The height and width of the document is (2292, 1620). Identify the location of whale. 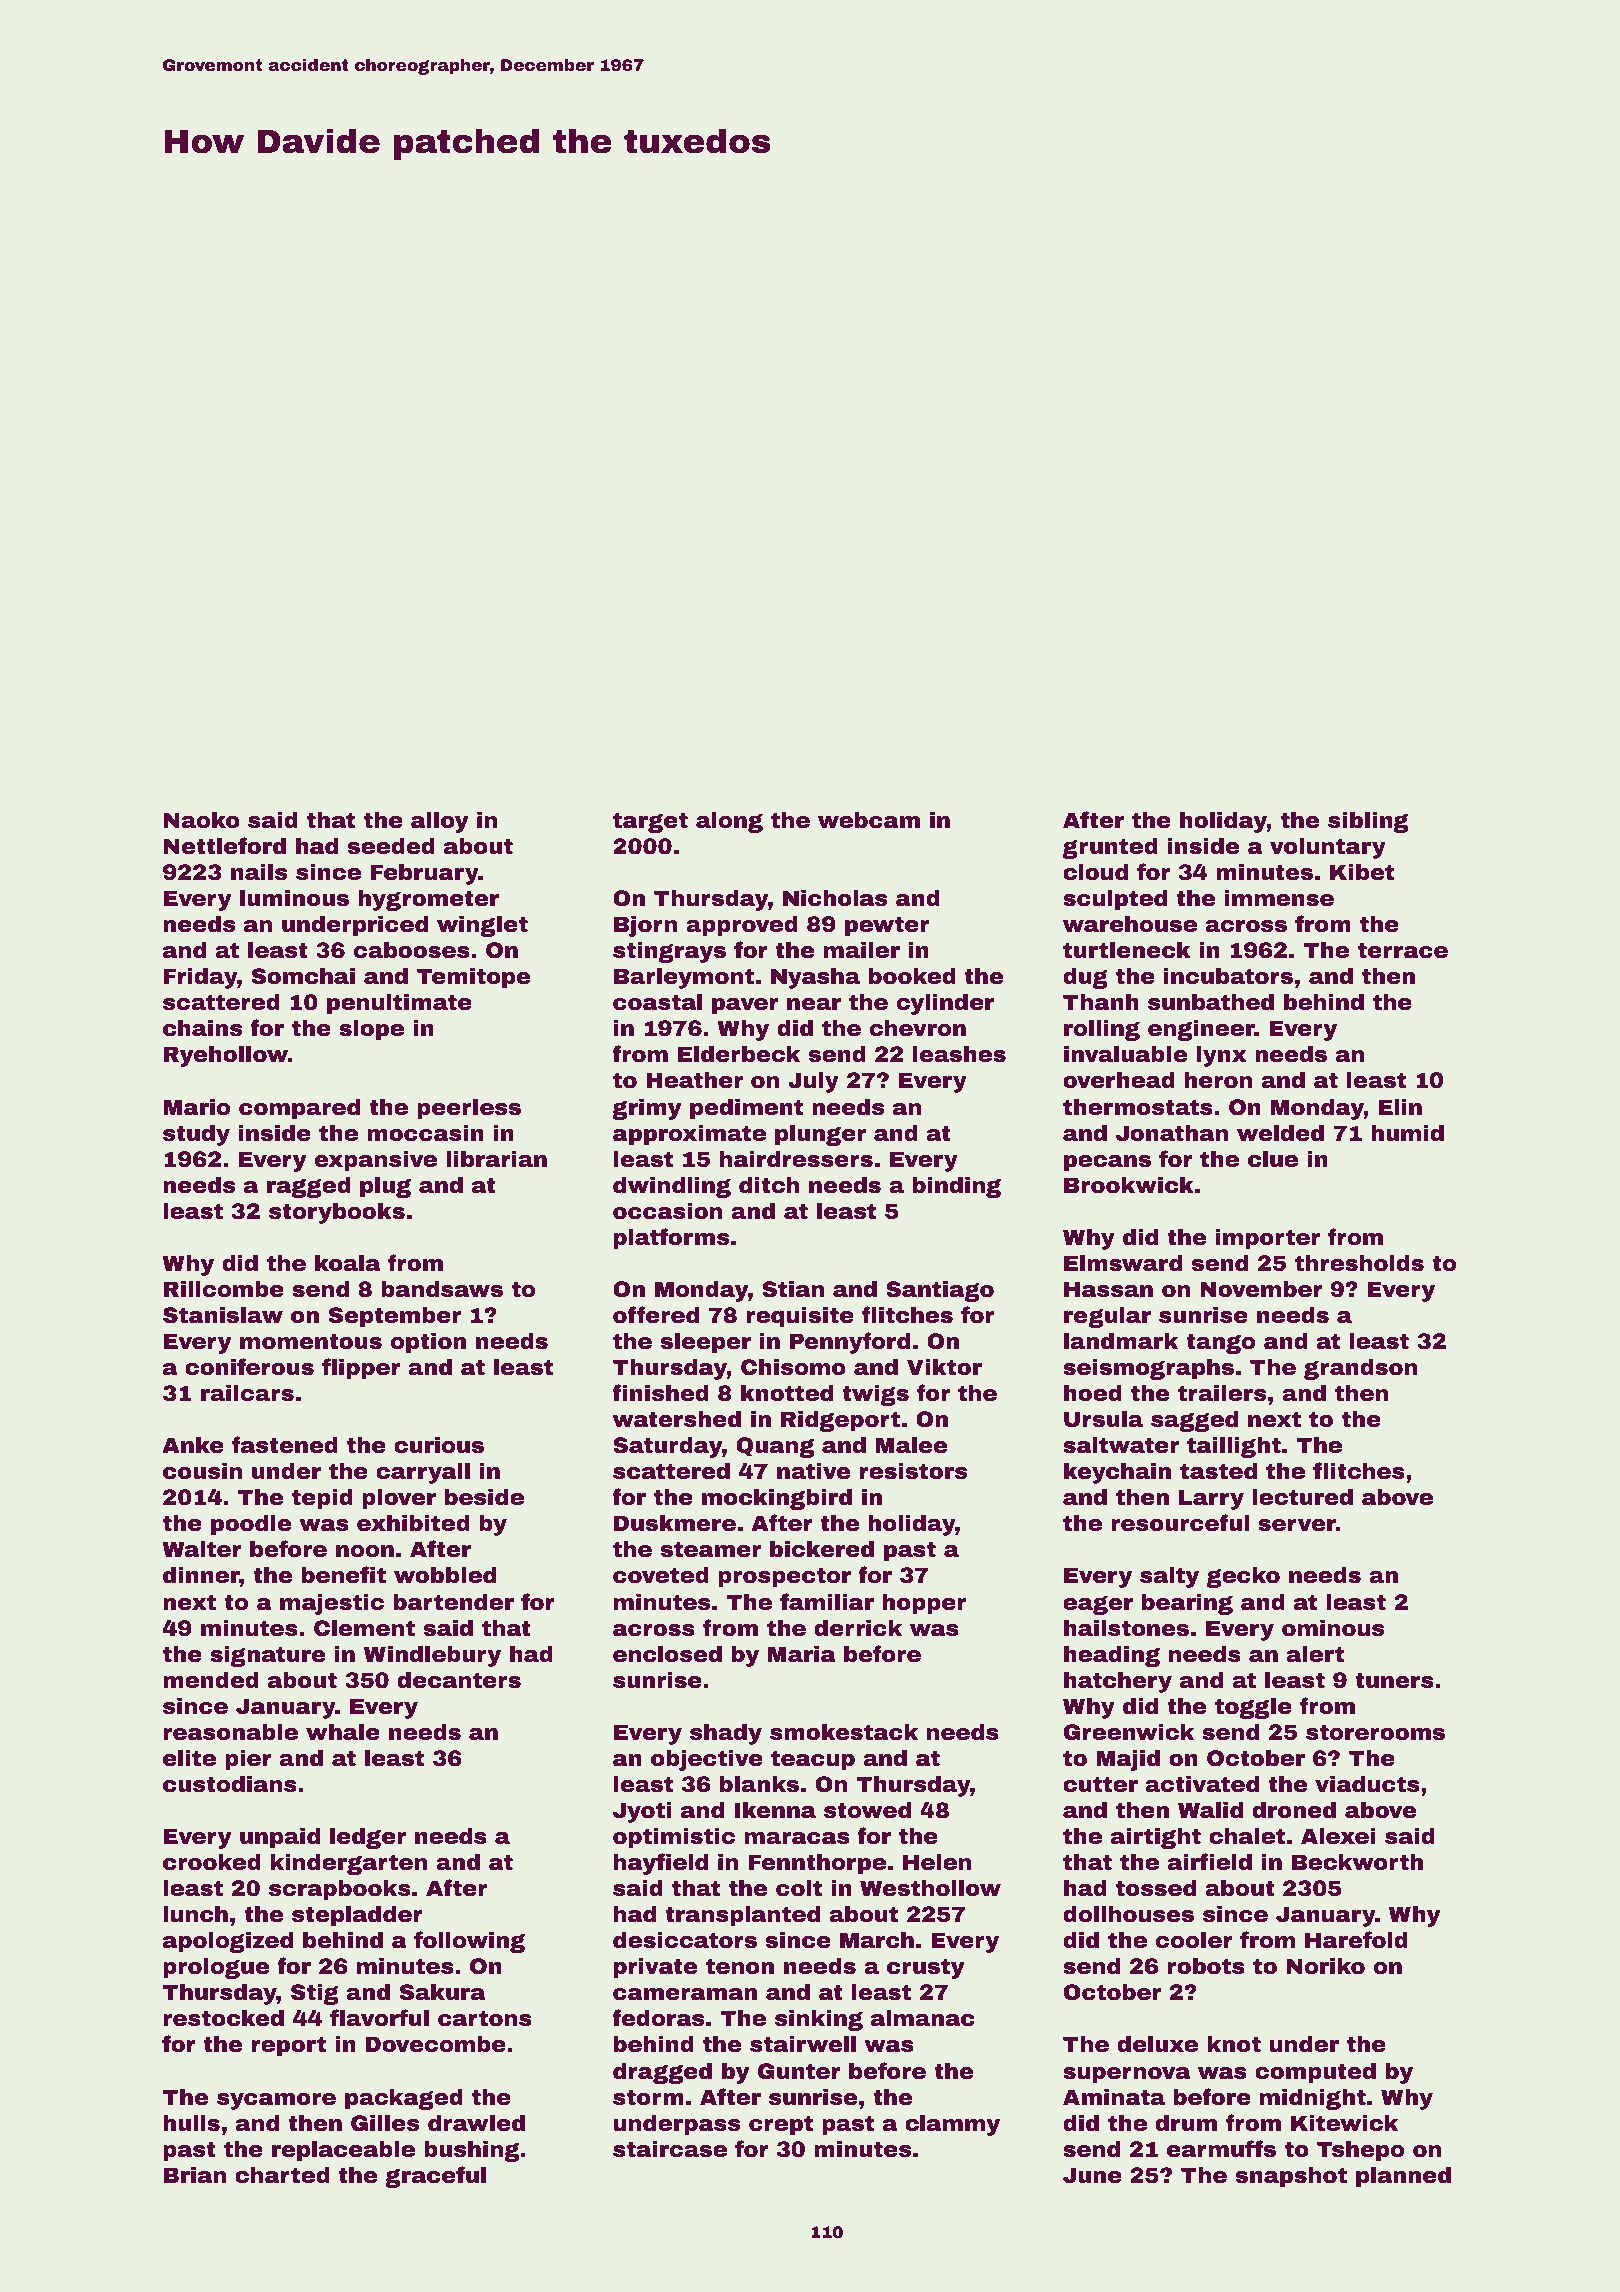
(343, 1732).
